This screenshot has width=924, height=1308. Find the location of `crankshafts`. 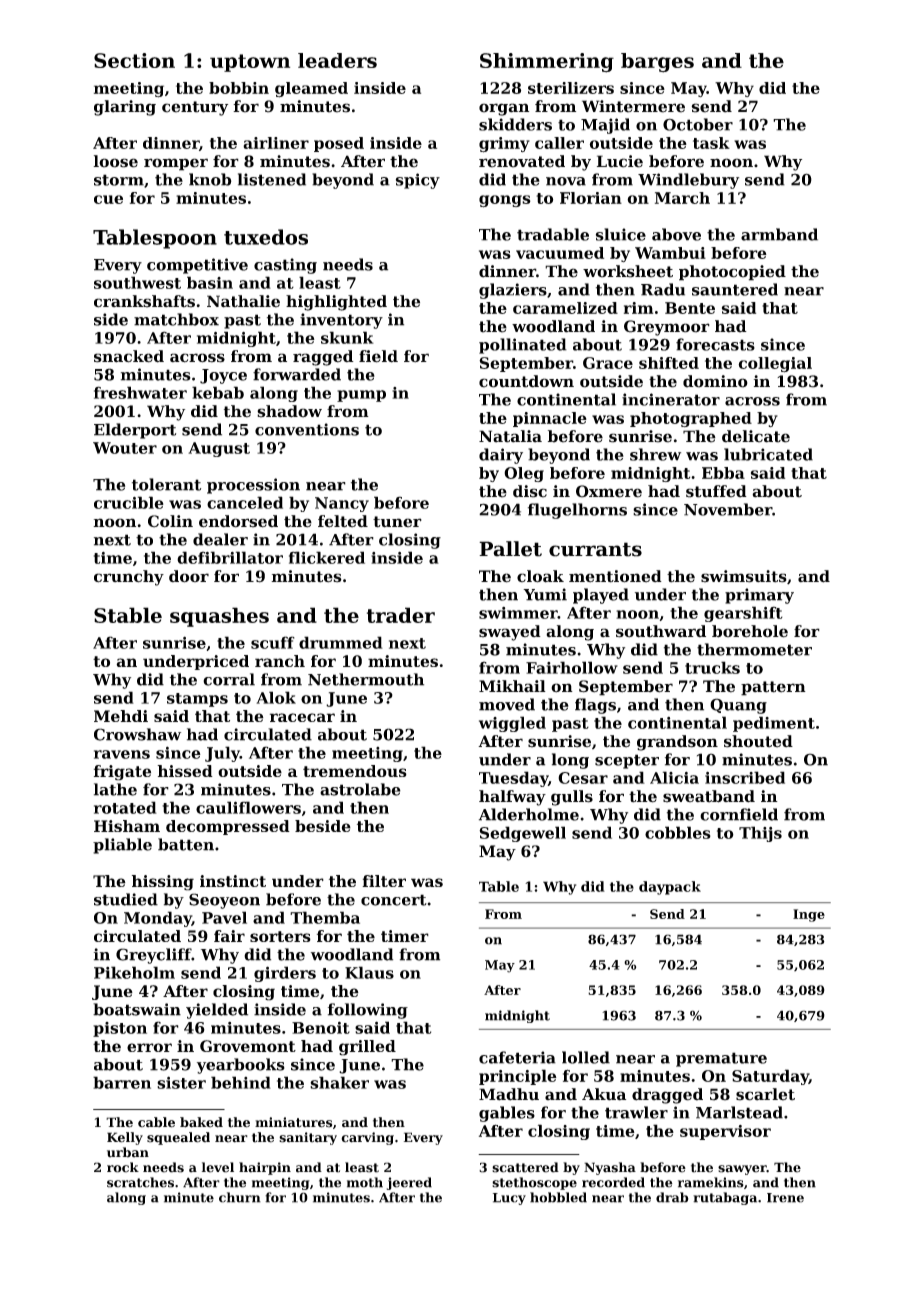

crankshafts is located at coordinates (144, 301).
